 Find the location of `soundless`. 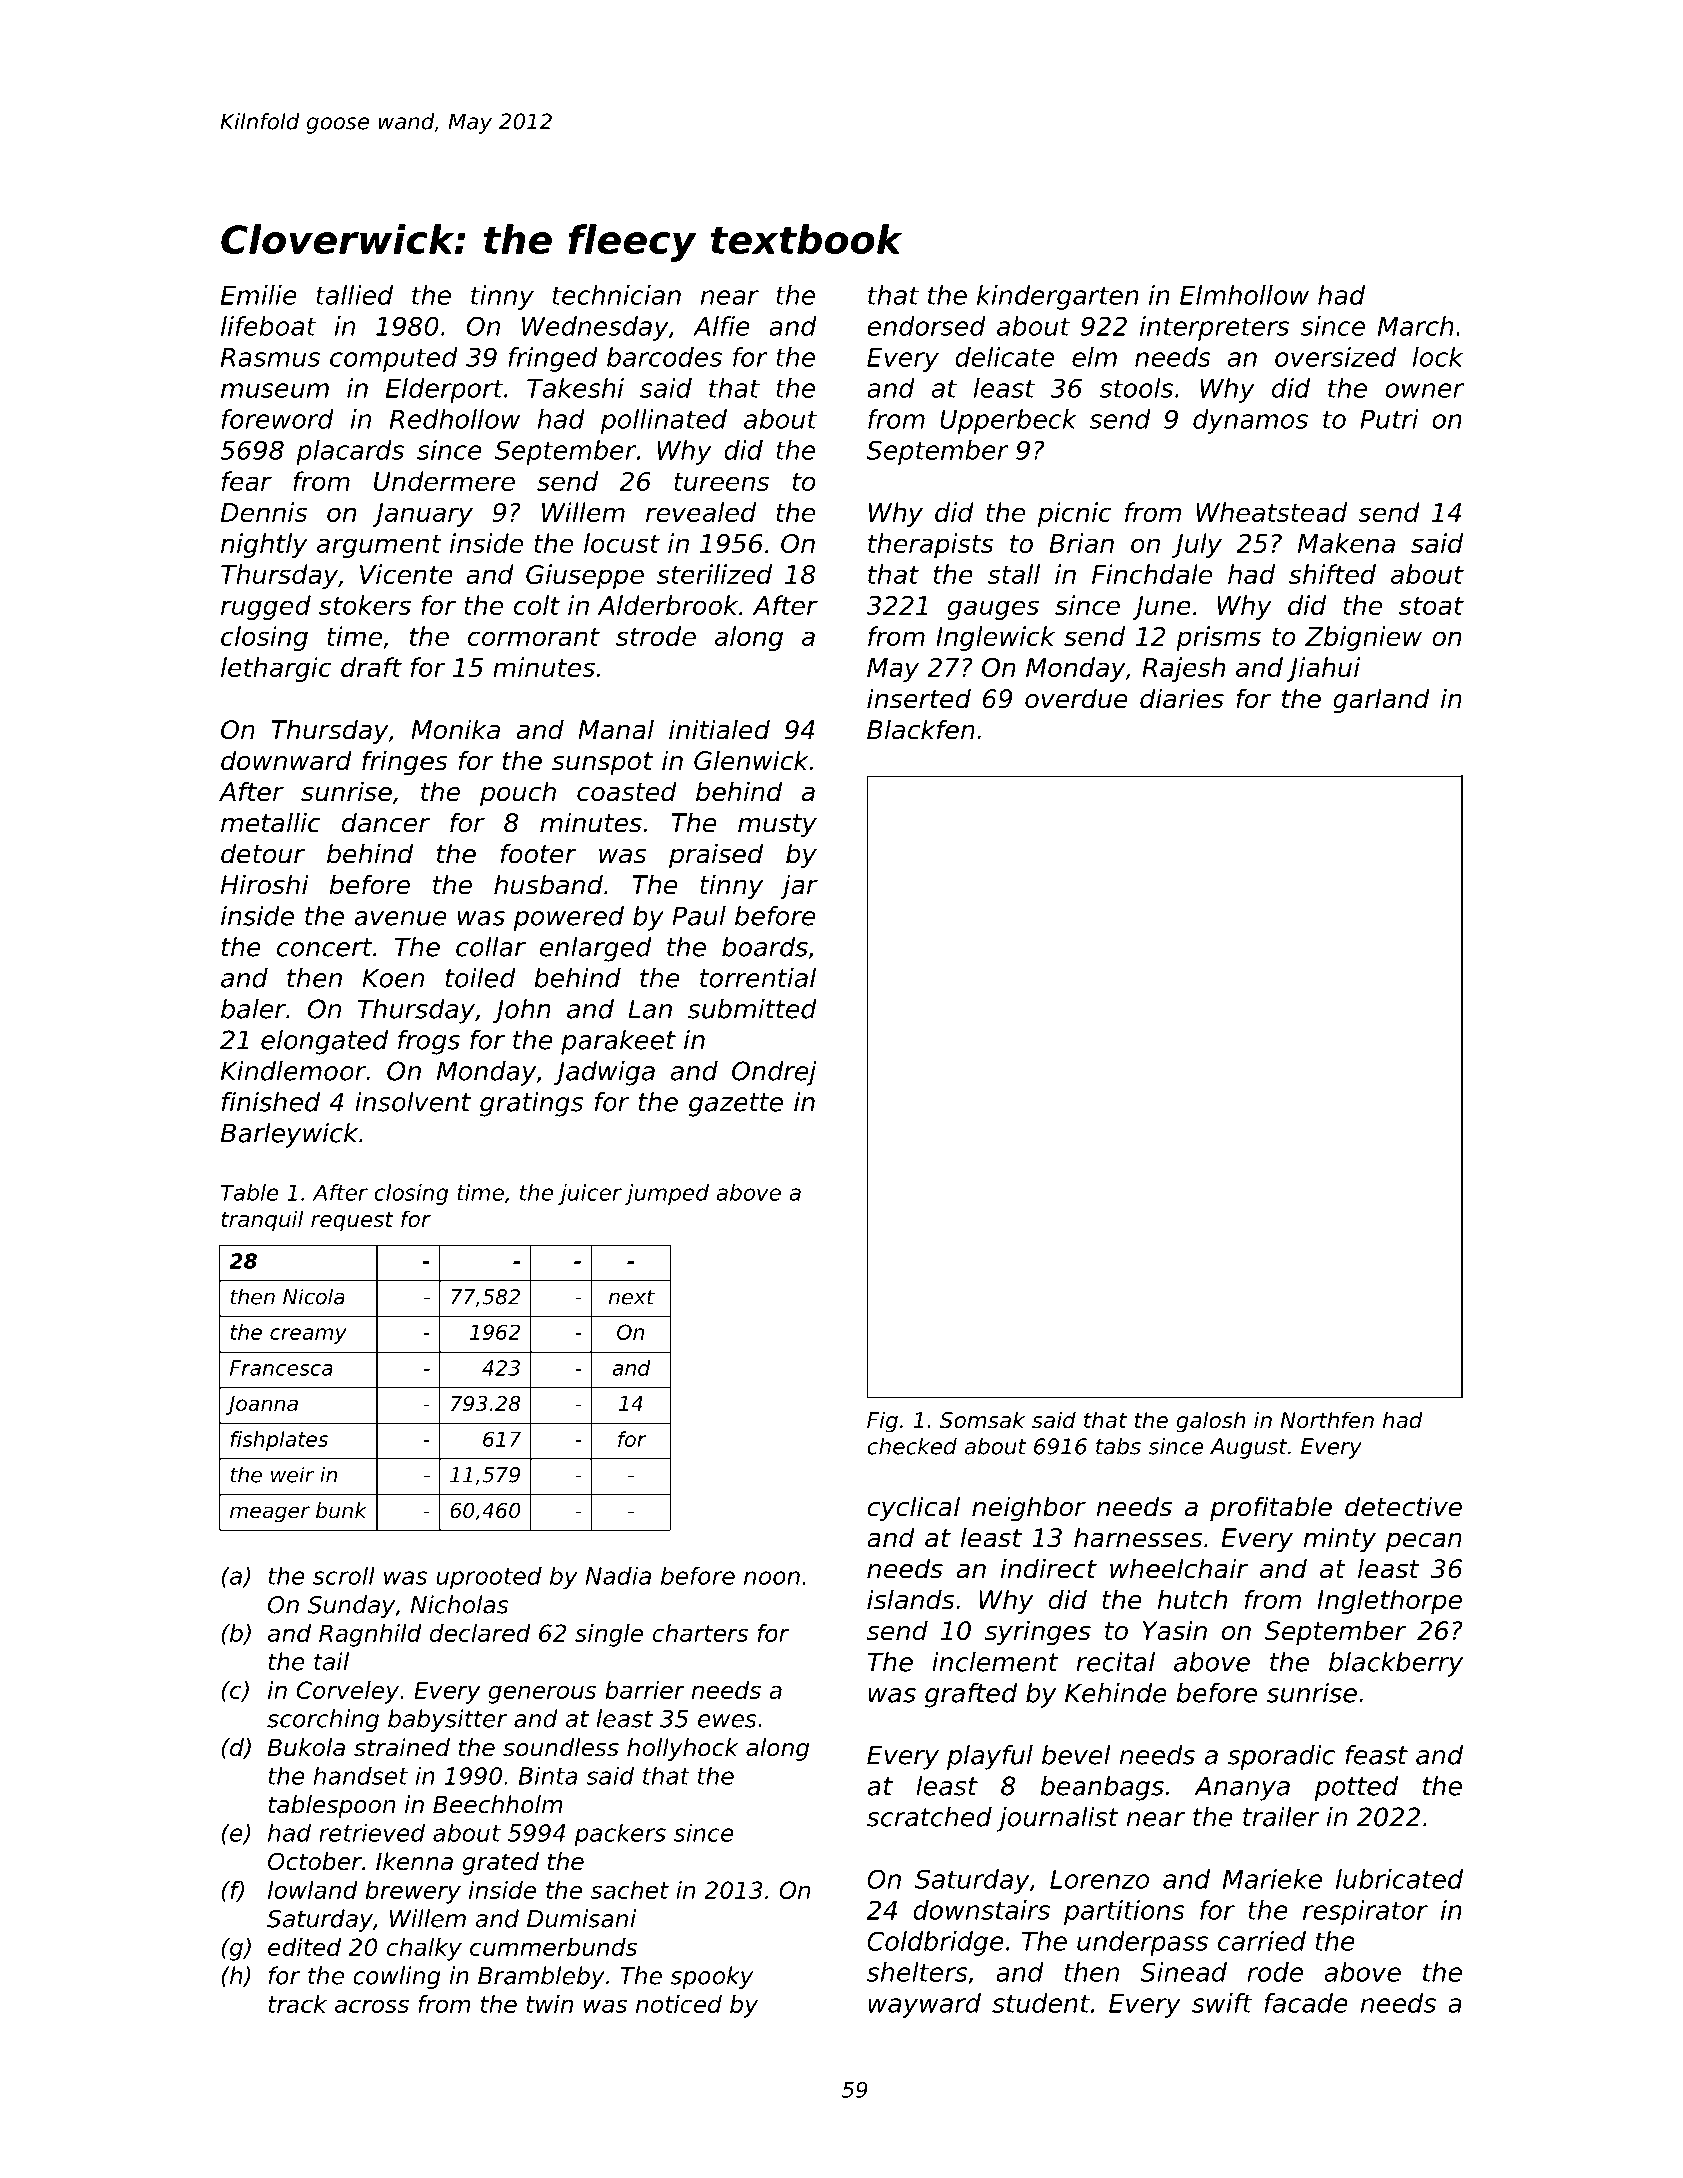

soundless is located at coordinates (561, 1747).
